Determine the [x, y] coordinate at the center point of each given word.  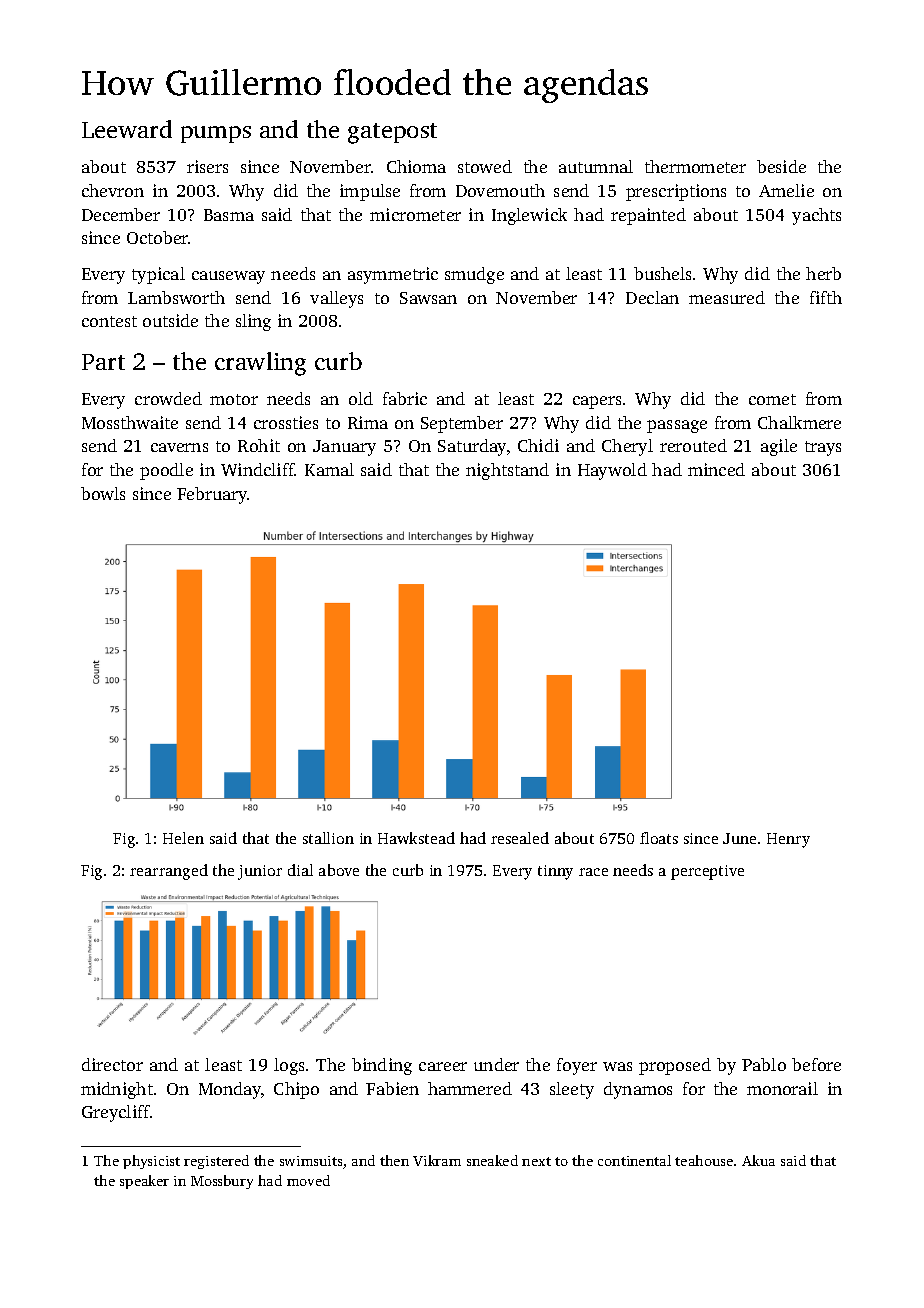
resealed [520, 838]
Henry [788, 840]
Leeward [127, 129]
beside [781, 166]
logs [289, 1066]
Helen [183, 838]
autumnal [596, 166]
